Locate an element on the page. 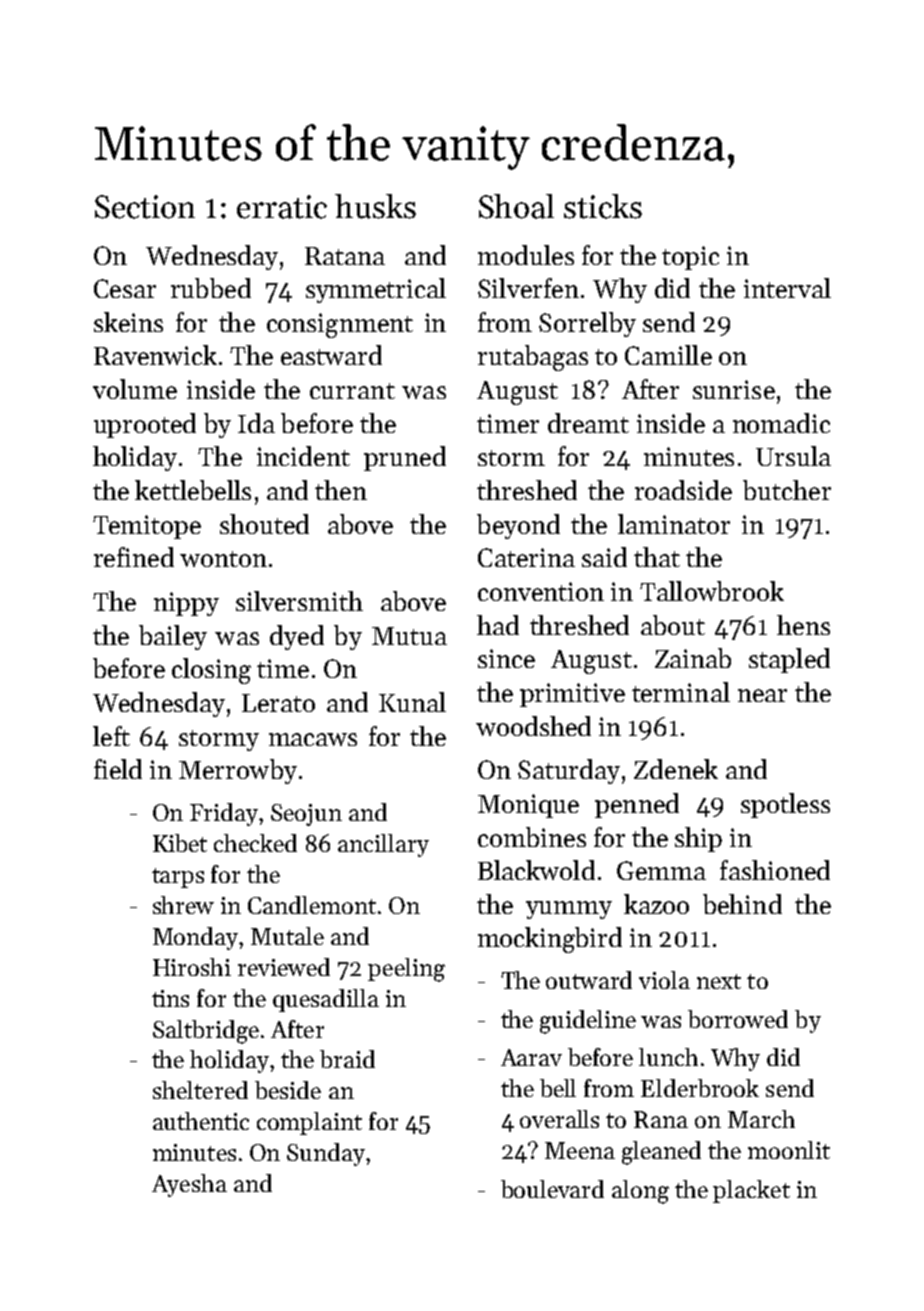  erratic is located at coordinates (282, 207).
